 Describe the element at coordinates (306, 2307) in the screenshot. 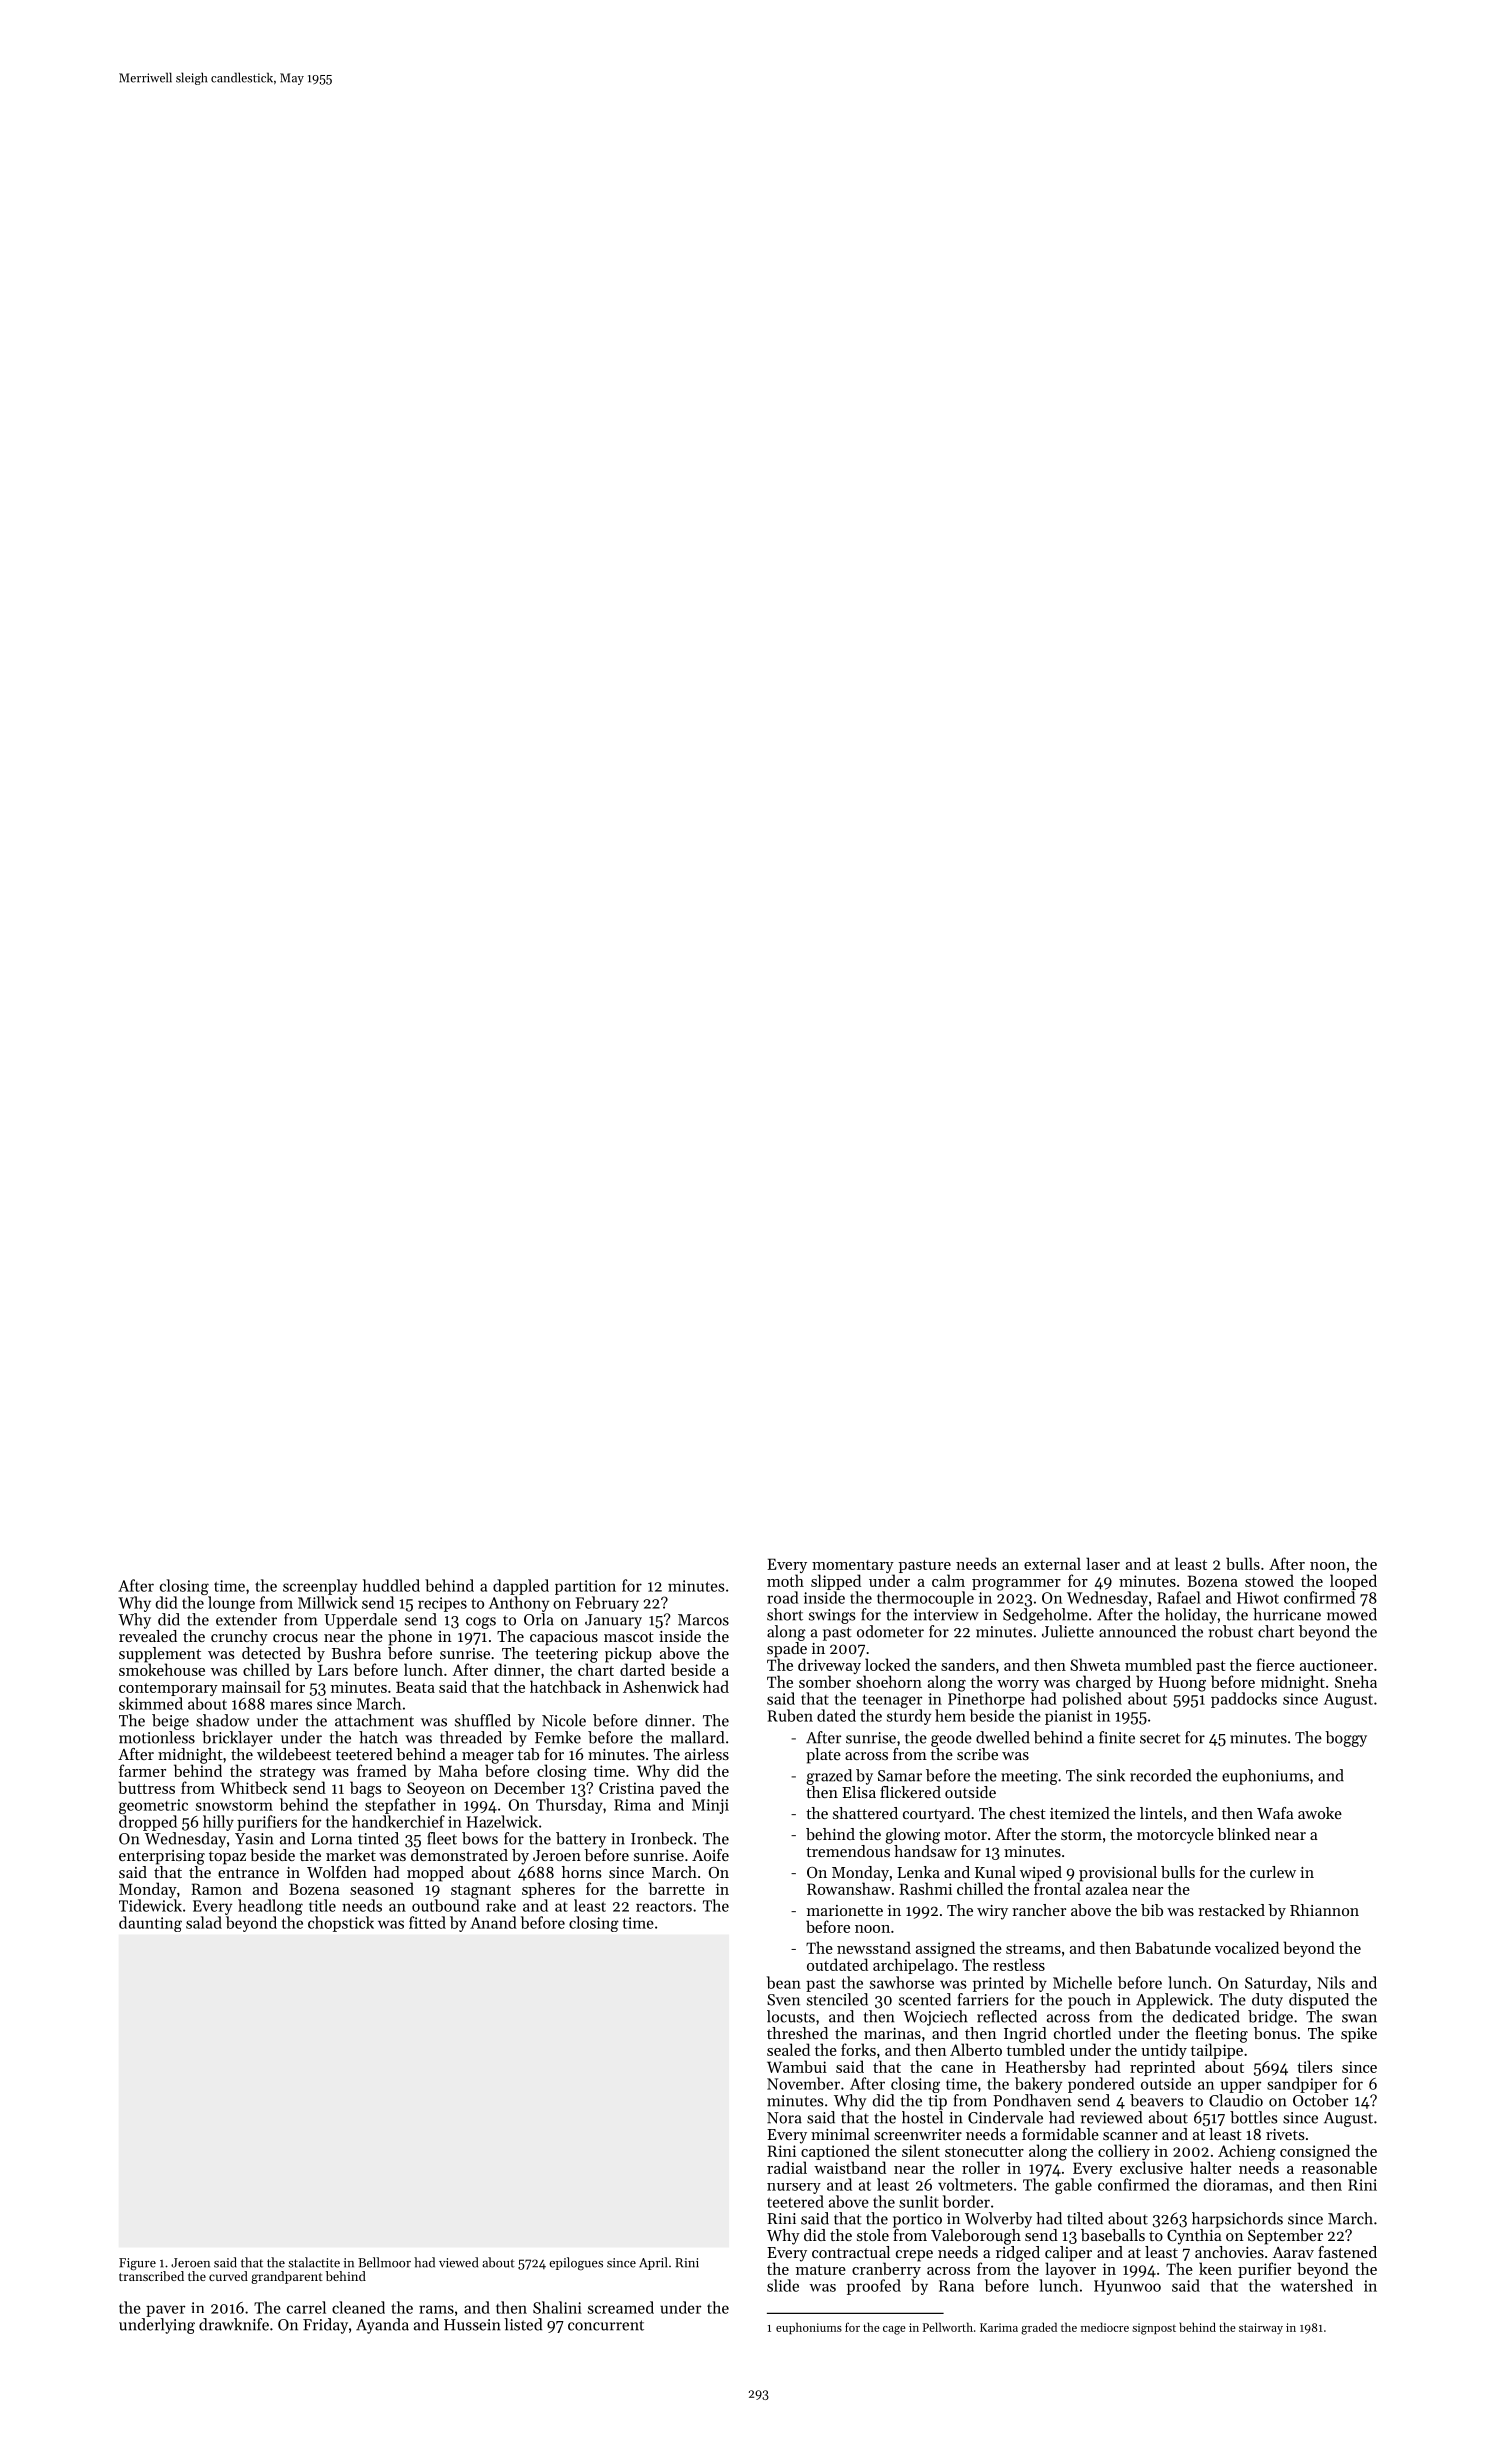

I see `carrel` at that location.
